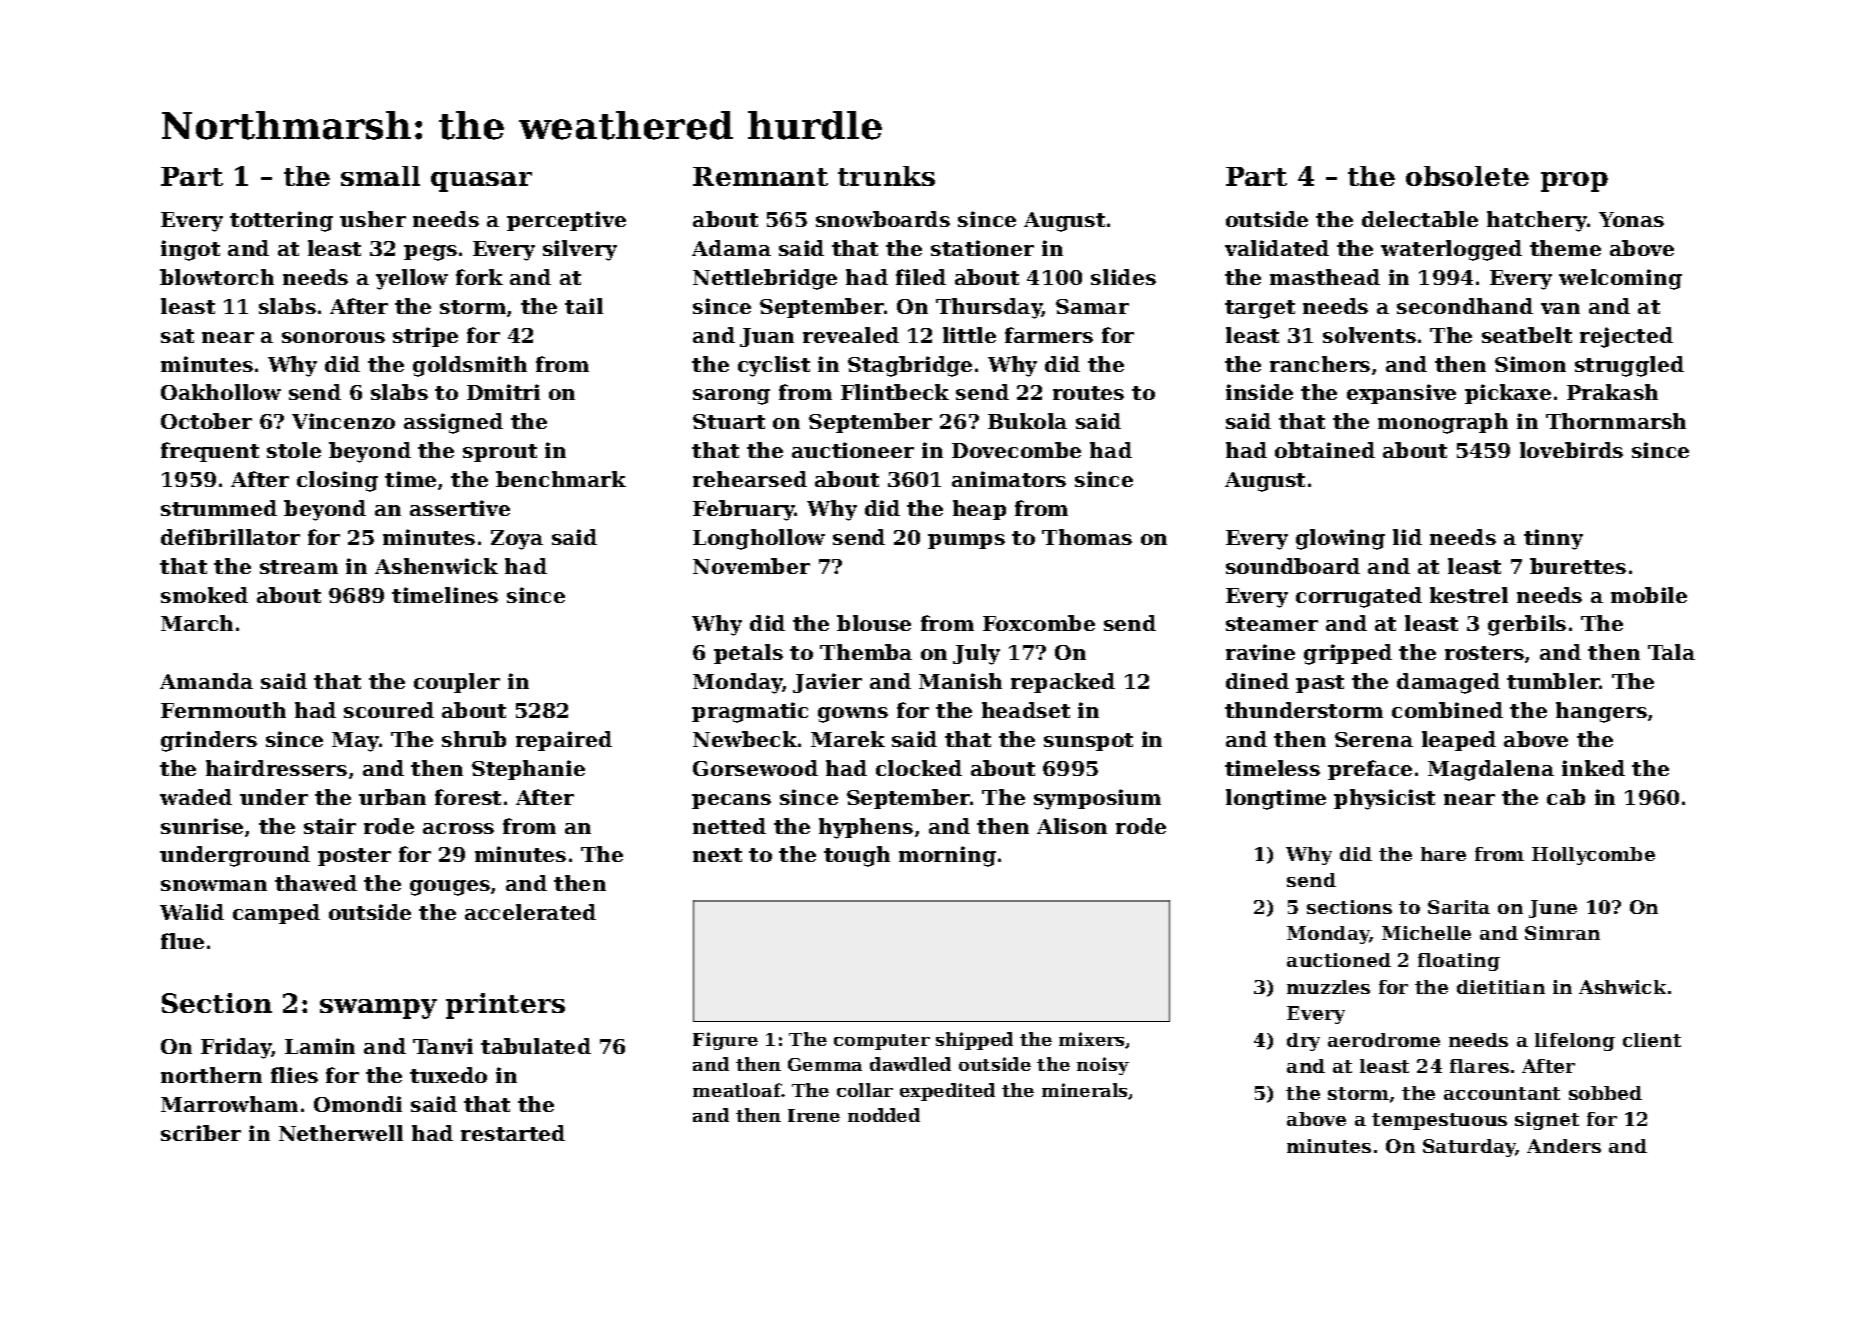 The image size is (1863, 1318). I want to click on Gorsewood, so click(755, 768).
